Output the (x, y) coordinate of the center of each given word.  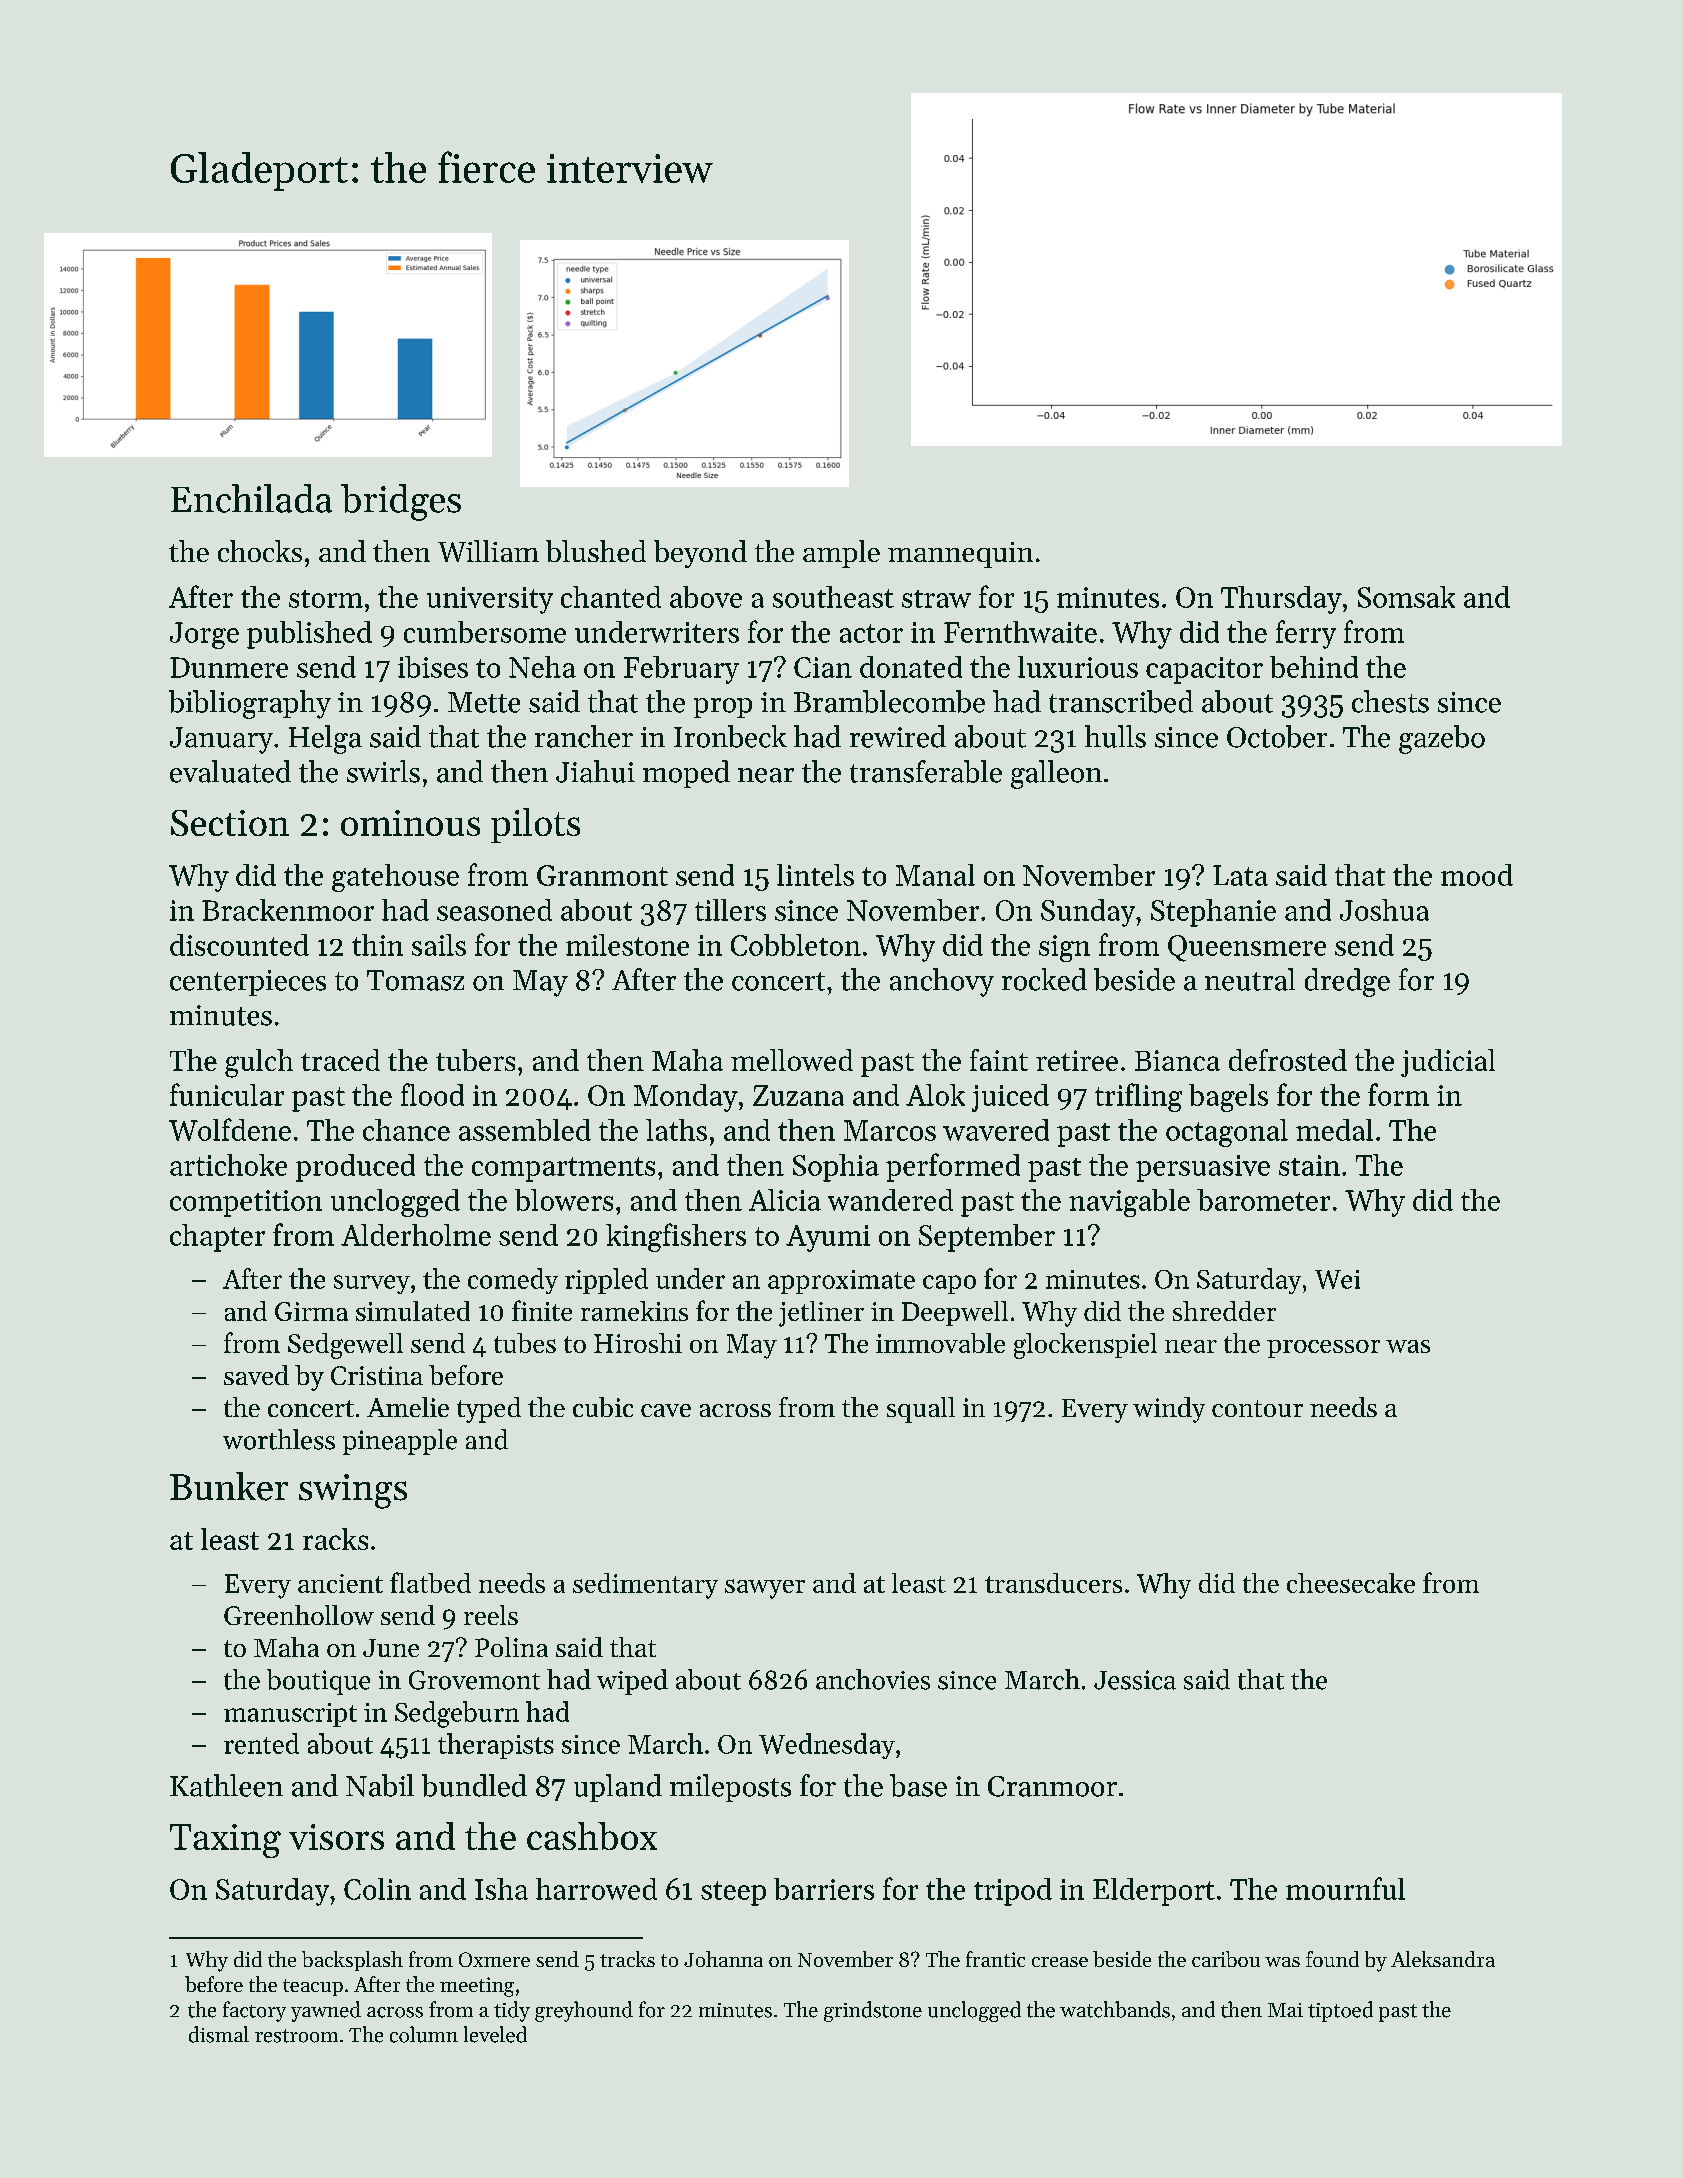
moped (686, 774)
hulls (1115, 736)
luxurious (1078, 667)
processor (1323, 1349)
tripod (1013, 1892)
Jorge (204, 635)
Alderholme (416, 1235)
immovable (940, 1343)
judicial (1448, 1063)
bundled (474, 1785)
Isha (501, 1889)
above (706, 597)
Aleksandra (1443, 1959)
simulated (413, 1311)
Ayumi (828, 1238)
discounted (239, 945)
